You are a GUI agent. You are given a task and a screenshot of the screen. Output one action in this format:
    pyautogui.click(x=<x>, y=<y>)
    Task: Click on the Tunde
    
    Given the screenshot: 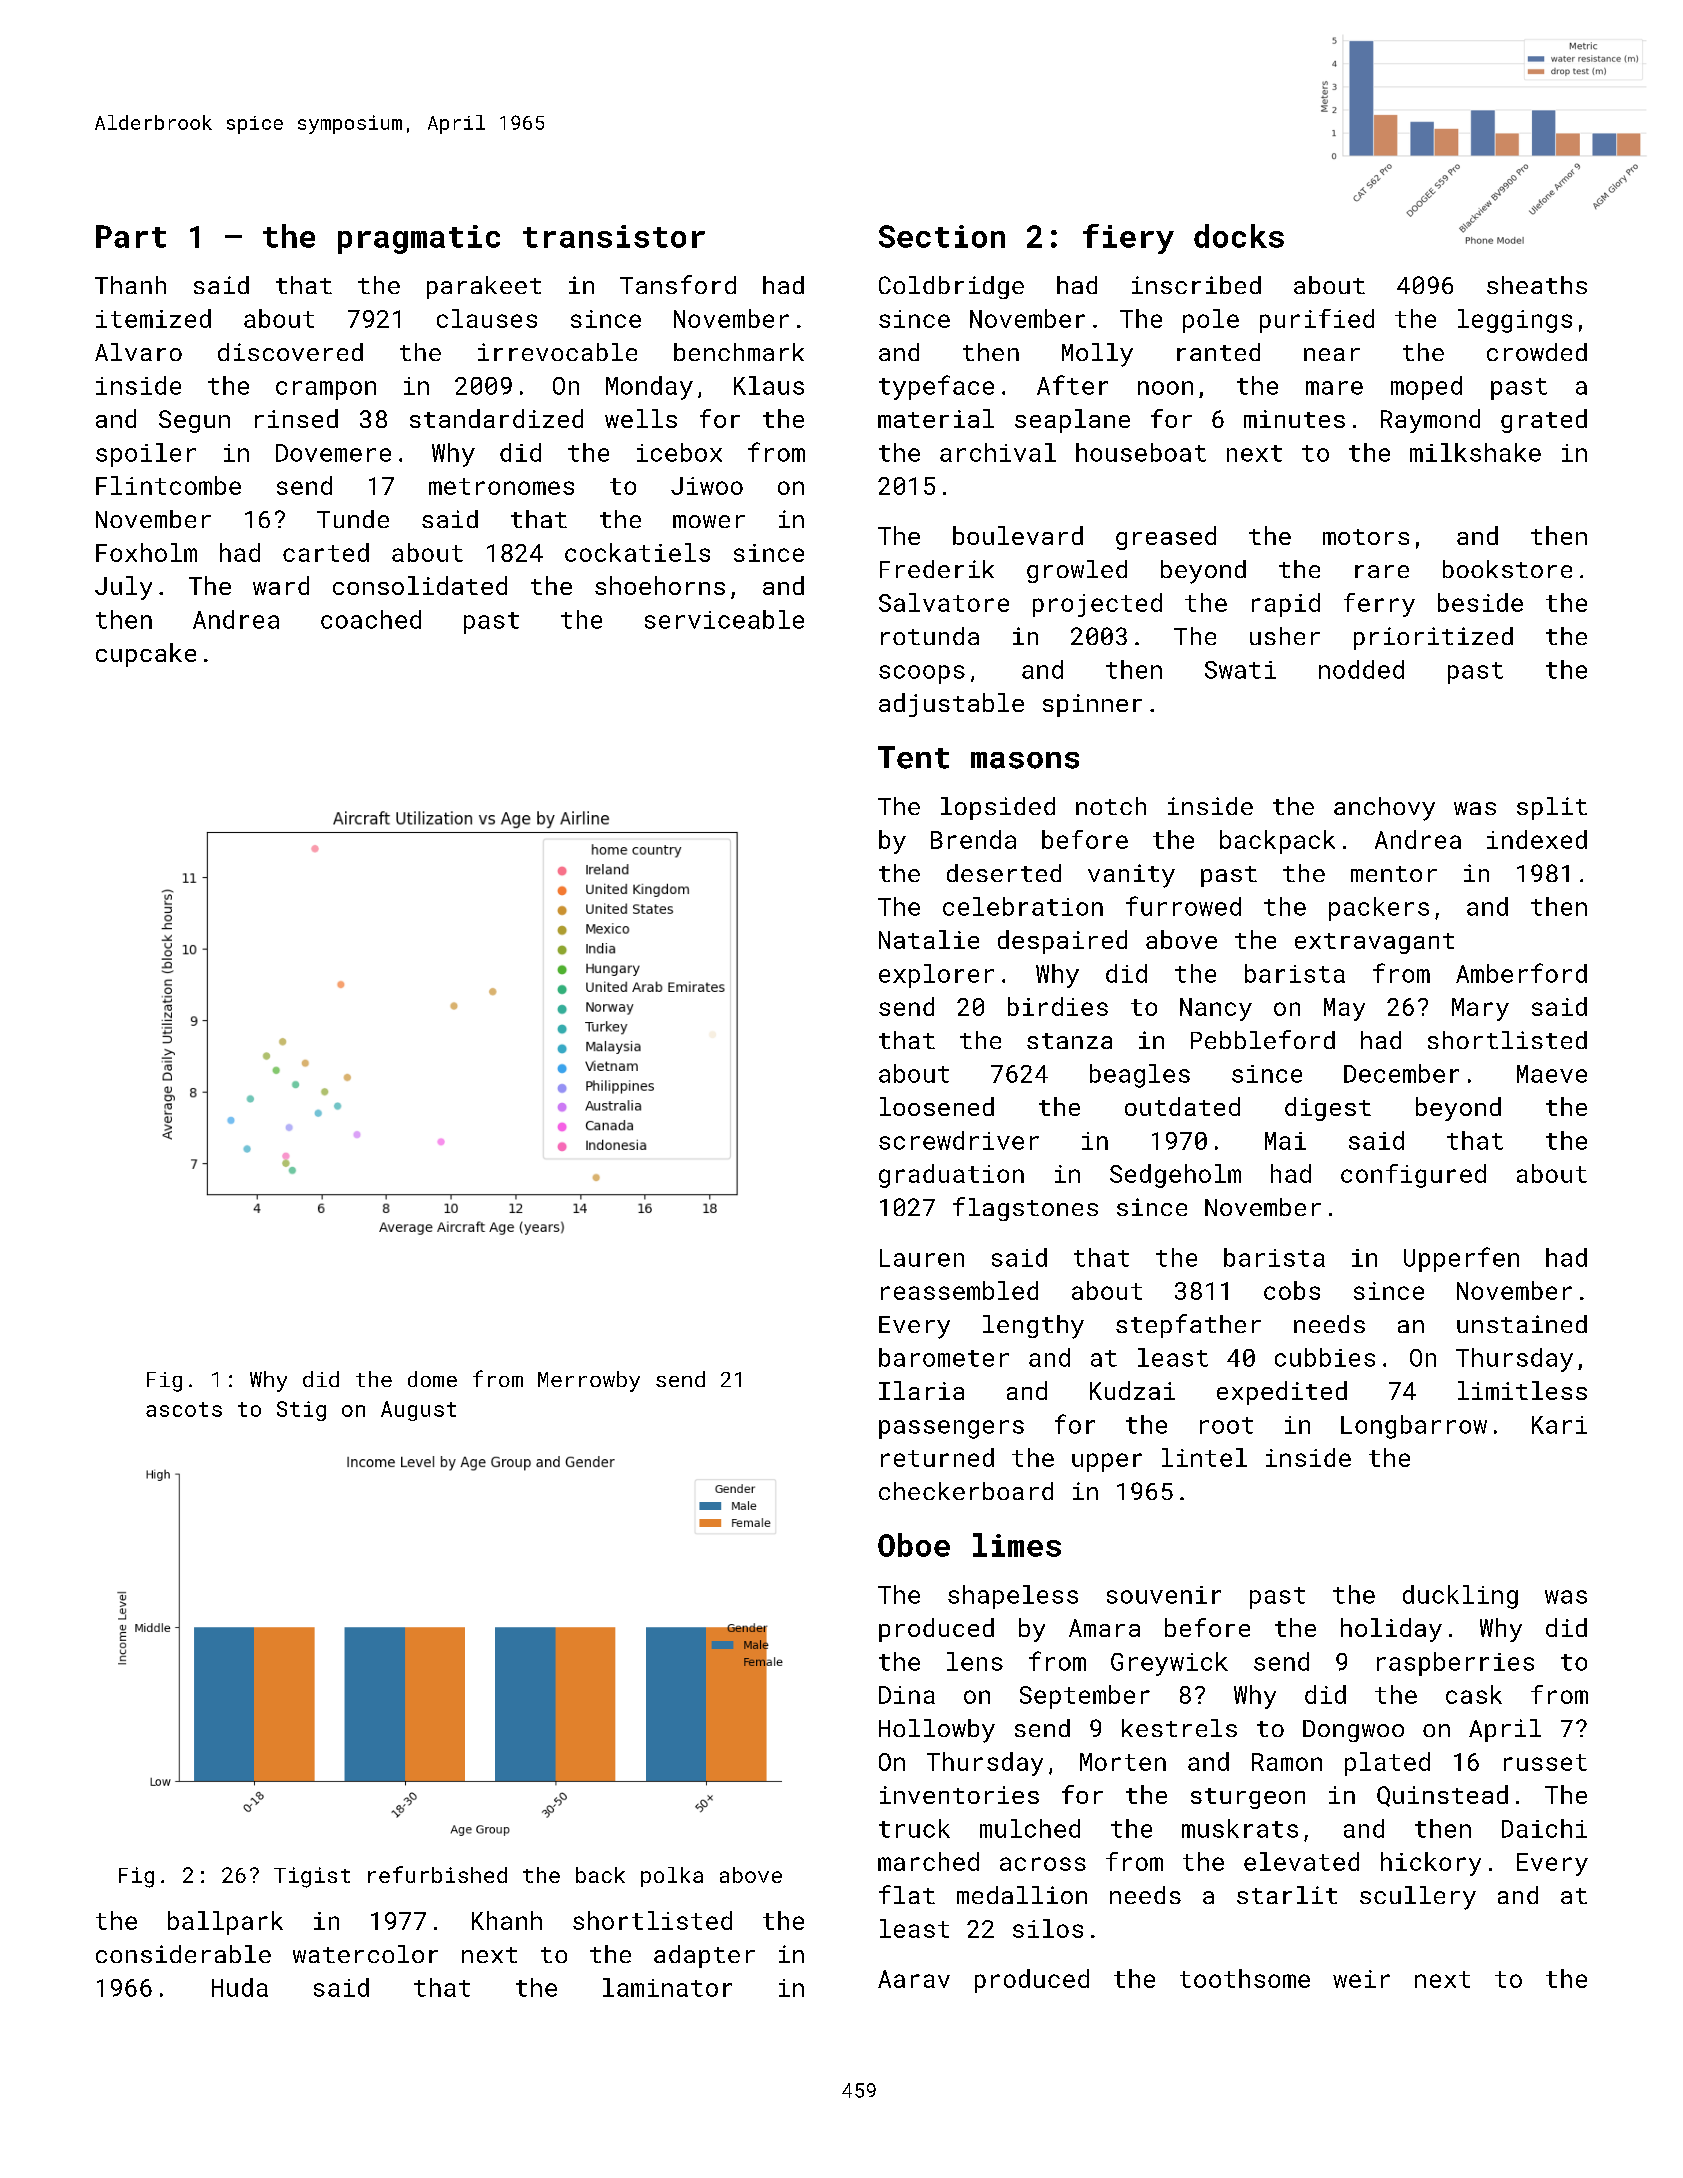 What is the action you would take?
    pyautogui.click(x=353, y=519)
